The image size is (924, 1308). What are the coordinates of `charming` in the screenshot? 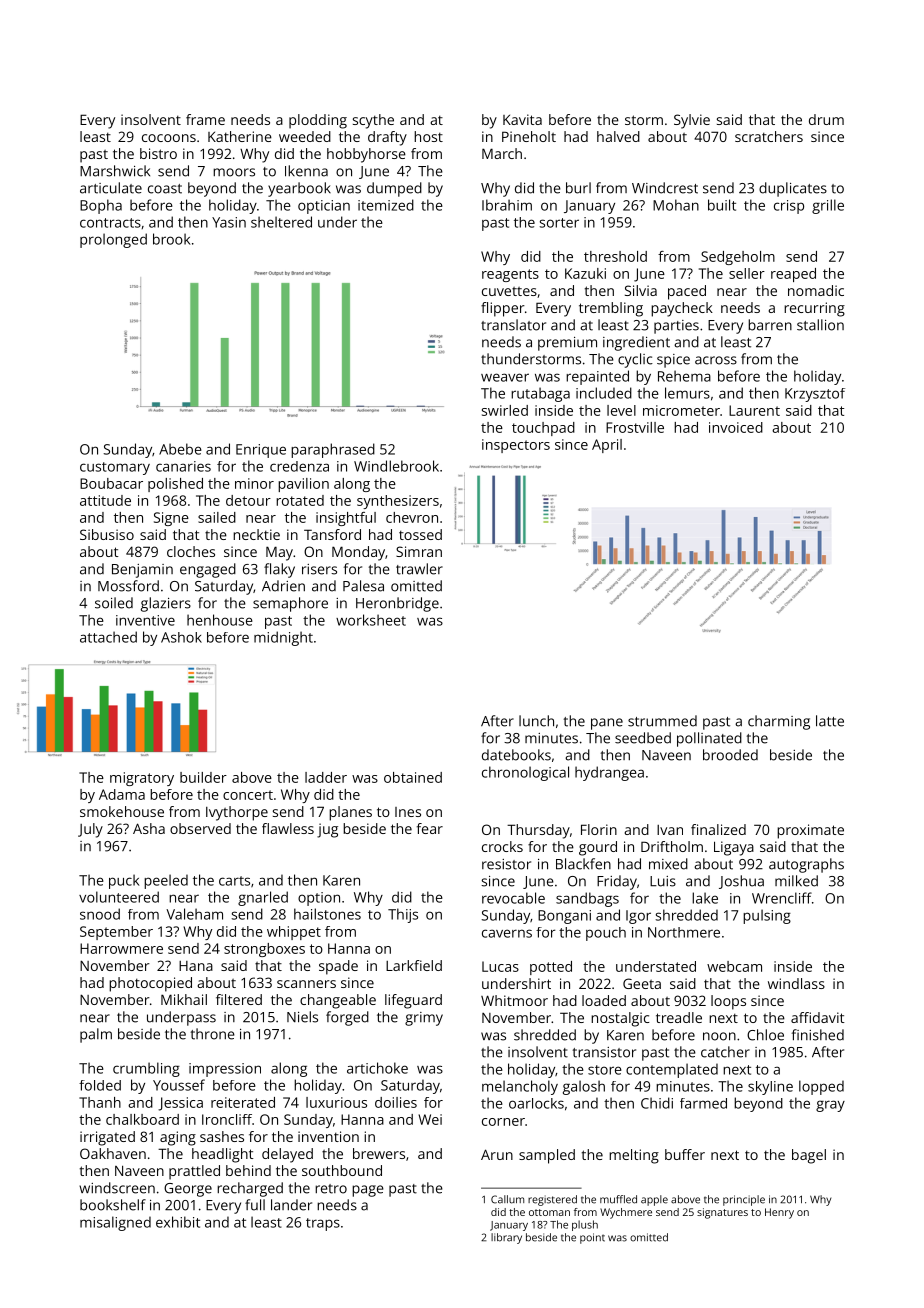 It's located at (779, 722).
